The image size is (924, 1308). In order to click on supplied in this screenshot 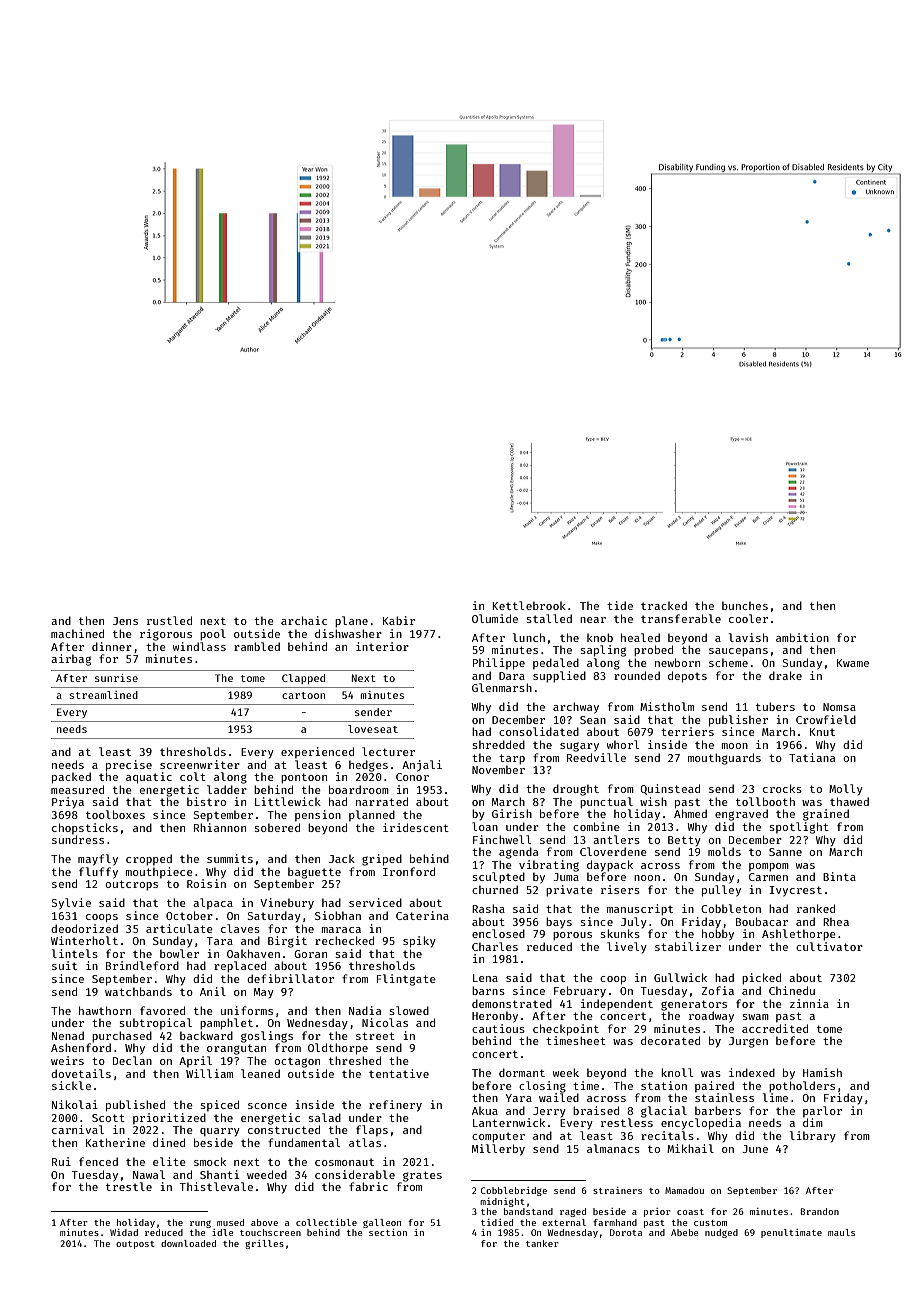, I will do `click(559, 676)`.
